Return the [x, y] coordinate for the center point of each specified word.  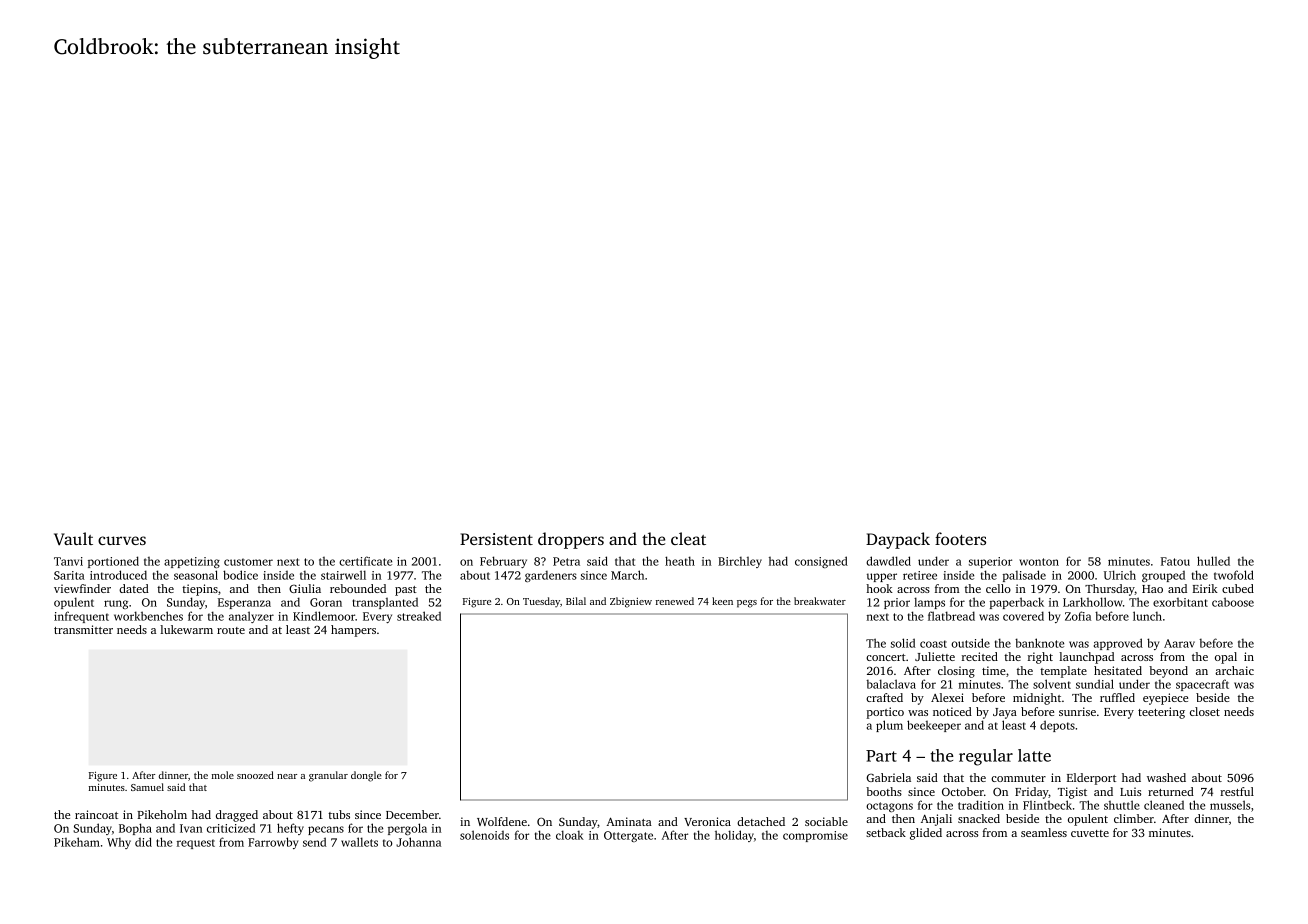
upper [882, 577]
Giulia [305, 588]
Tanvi [68, 561]
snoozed [255, 775]
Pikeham [77, 842]
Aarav [1179, 643]
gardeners [551, 576]
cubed [1238, 588]
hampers [353, 631]
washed [1166, 777]
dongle [366, 776]
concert [886, 657]
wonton [1039, 562]
